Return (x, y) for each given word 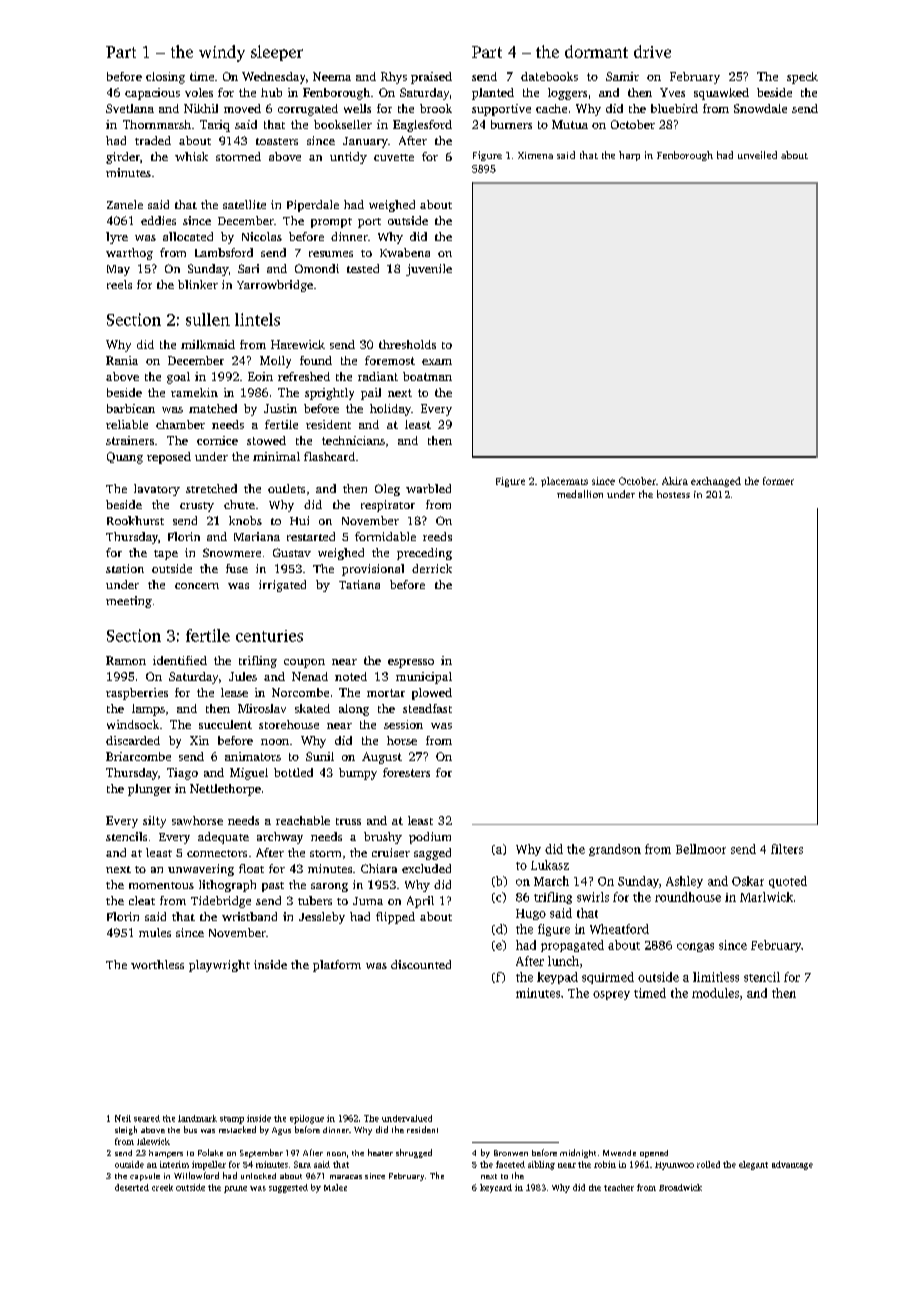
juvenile (429, 270)
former (778, 481)
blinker (198, 284)
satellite (244, 204)
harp (629, 156)
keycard (496, 1188)
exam (437, 362)
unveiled (757, 155)
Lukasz (550, 865)
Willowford (196, 1175)
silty (154, 822)
